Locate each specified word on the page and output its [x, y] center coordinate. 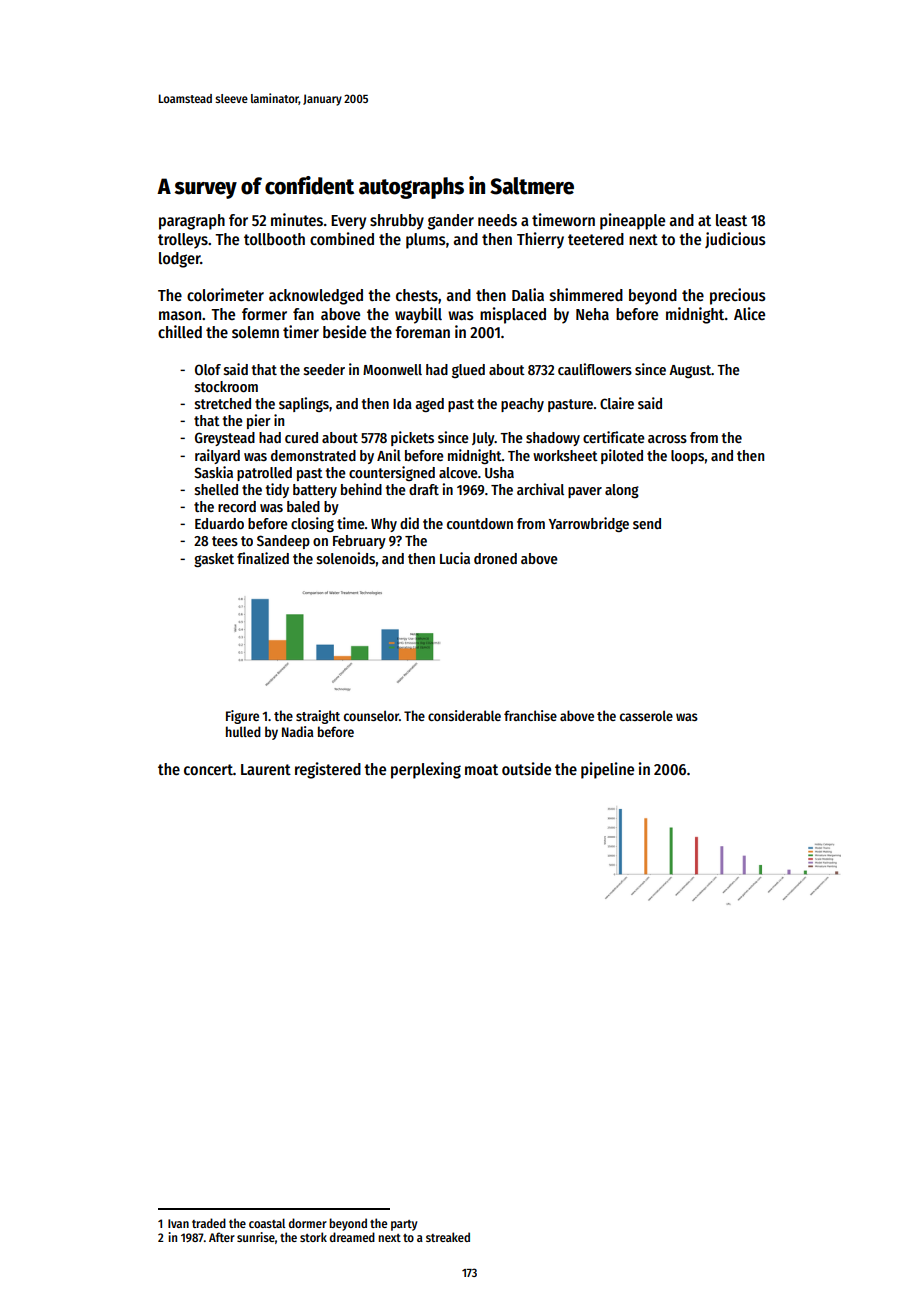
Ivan [178, 1223]
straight [318, 717]
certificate [614, 437]
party [404, 1225]
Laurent [266, 769]
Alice [749, 313]
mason [180, 315]
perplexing [426, 770]
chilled [180, 331]
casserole [646, 715]
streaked [448, 1237]
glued [468, 371]
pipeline [607, 770]
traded [209, 1223]
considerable [464, 715]
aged [429, 405]
